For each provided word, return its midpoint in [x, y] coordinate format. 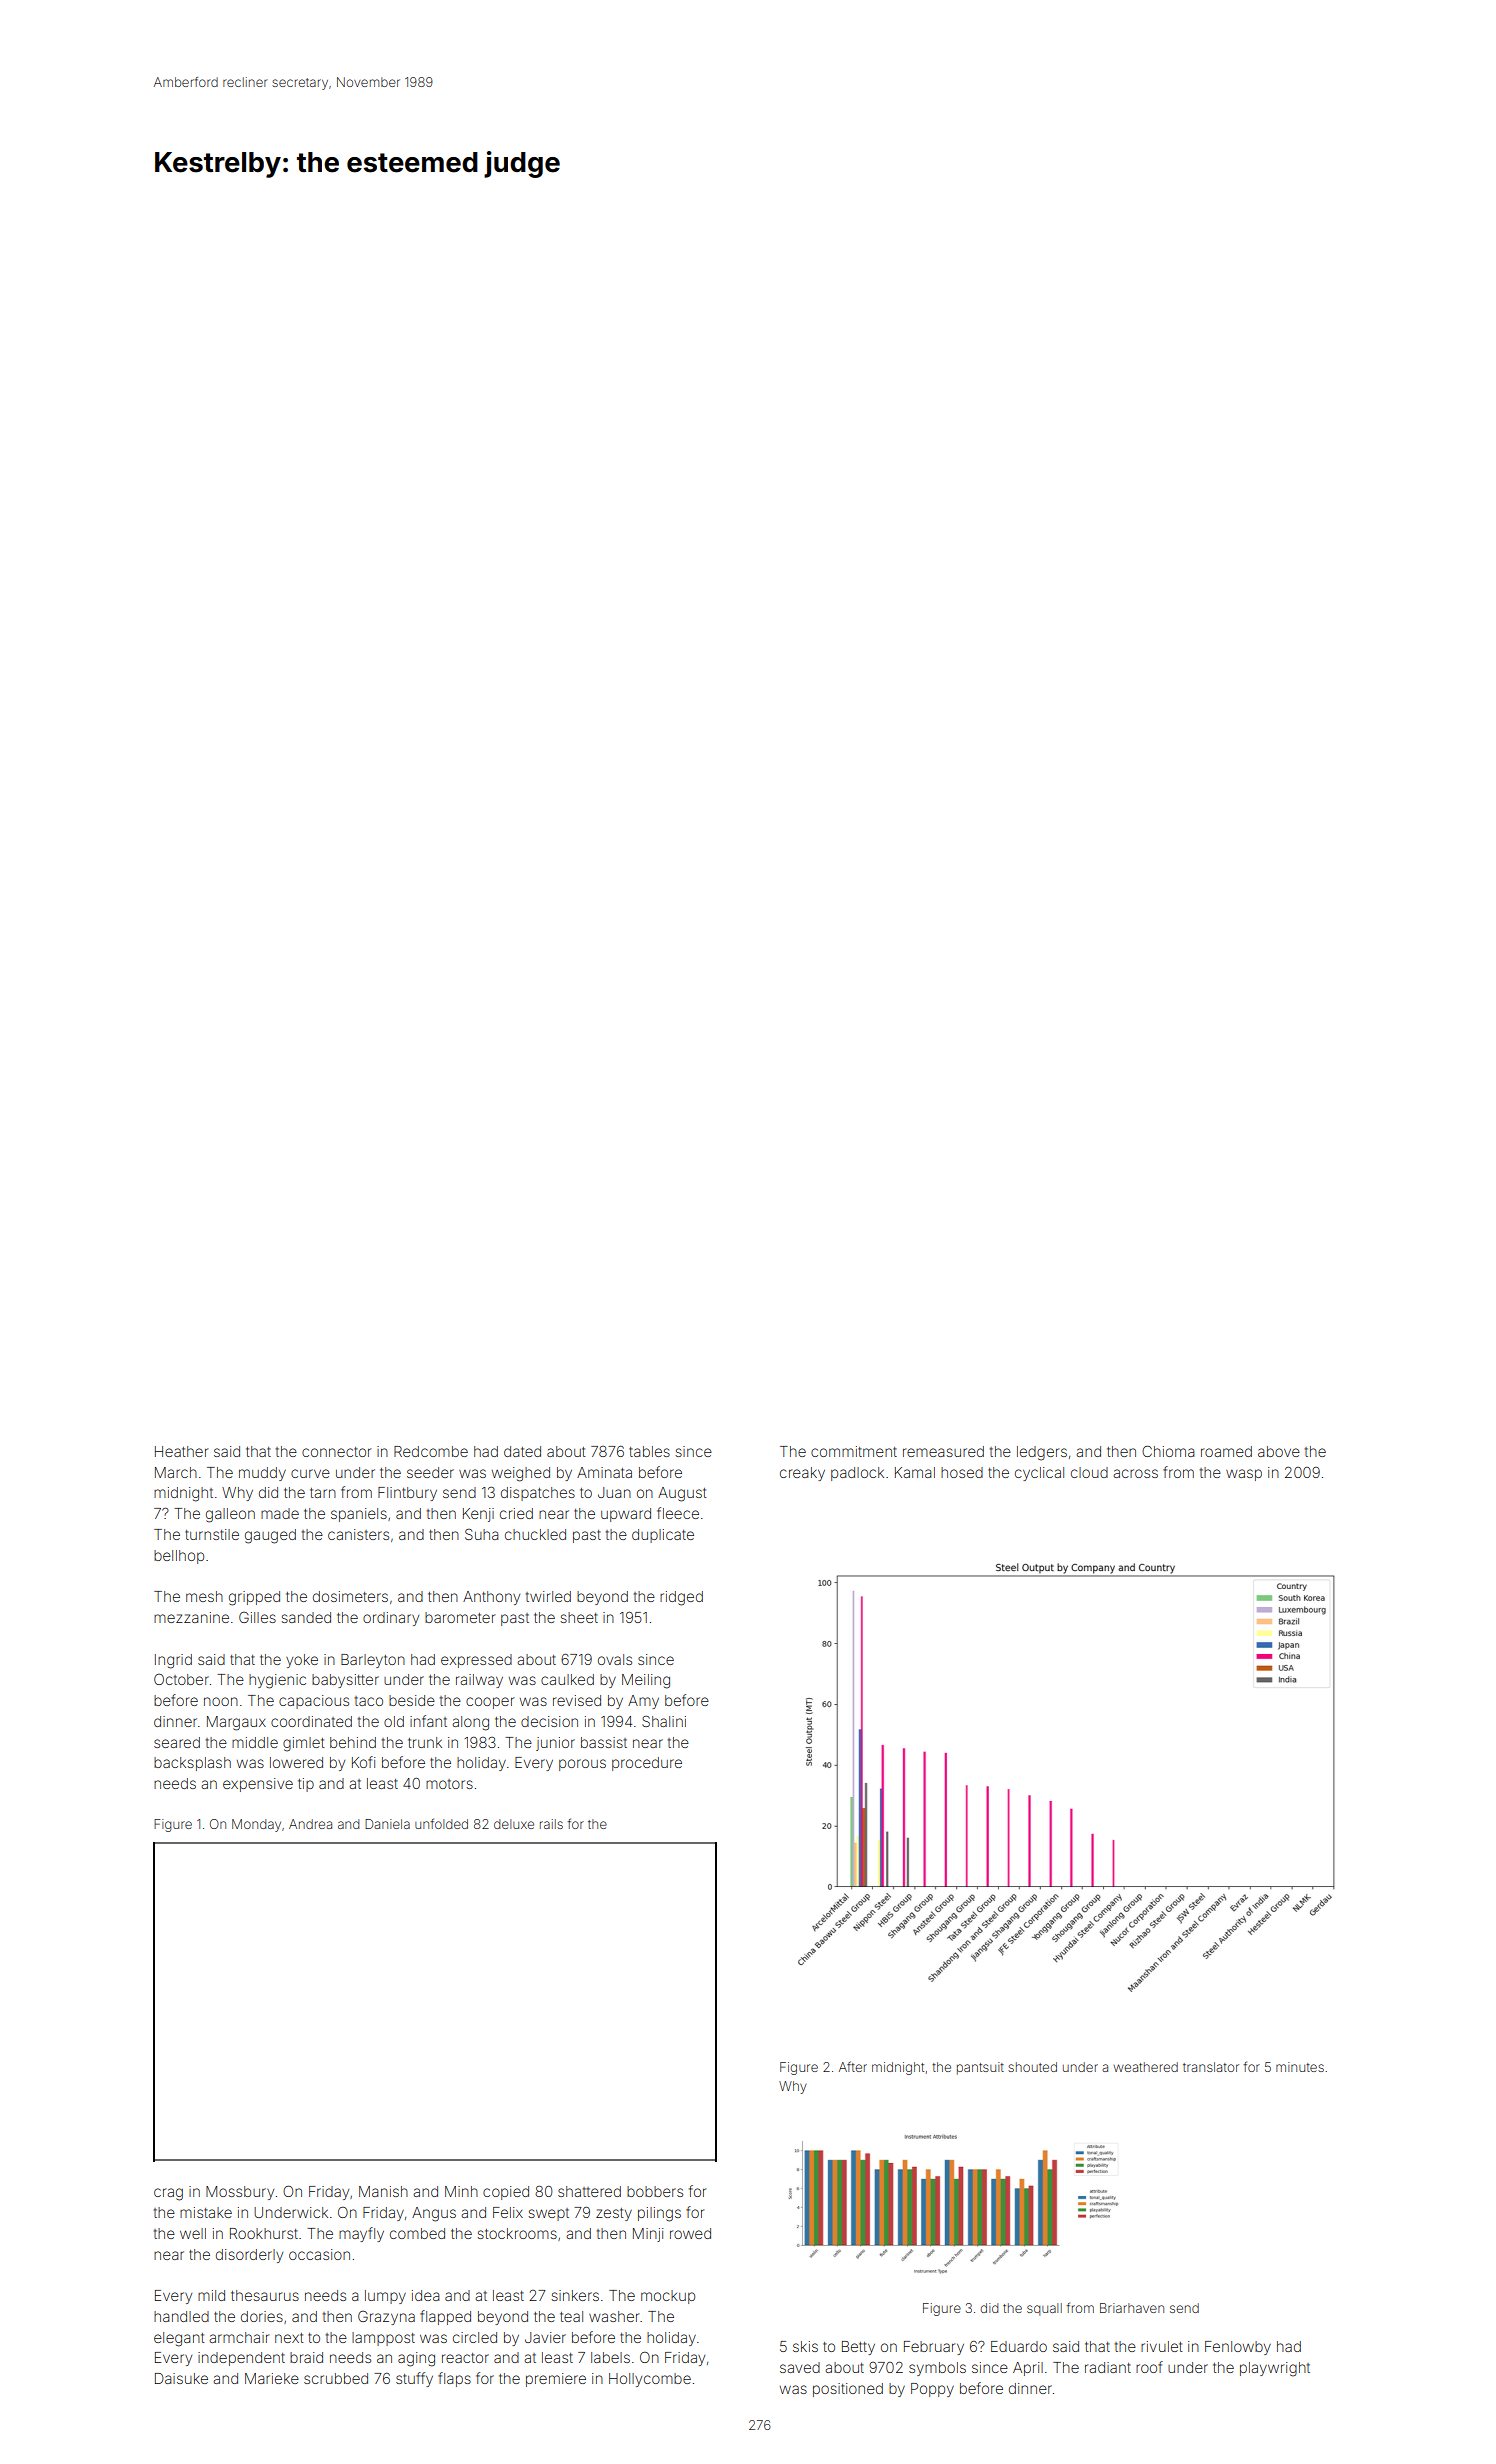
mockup [668, 2297]
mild [211, 2295]
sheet [579, 1617]
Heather [181, 1451]
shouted [1032, 2067]
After [853, 2066]
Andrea [310, 1824]
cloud [1089, 1472]
